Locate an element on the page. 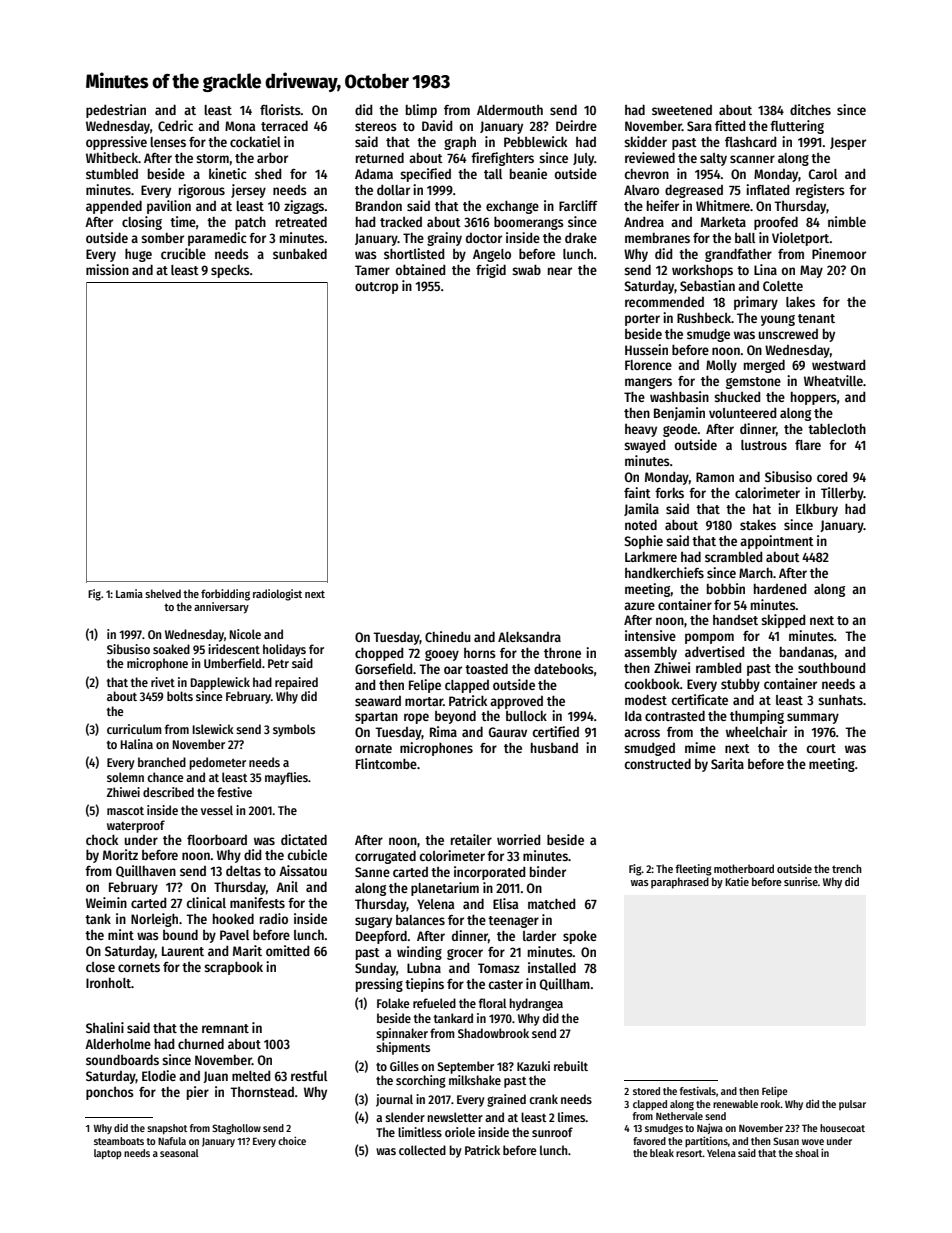 The height and width of the image is (1233, 952). recommended is located at coordinates (664, 302).
